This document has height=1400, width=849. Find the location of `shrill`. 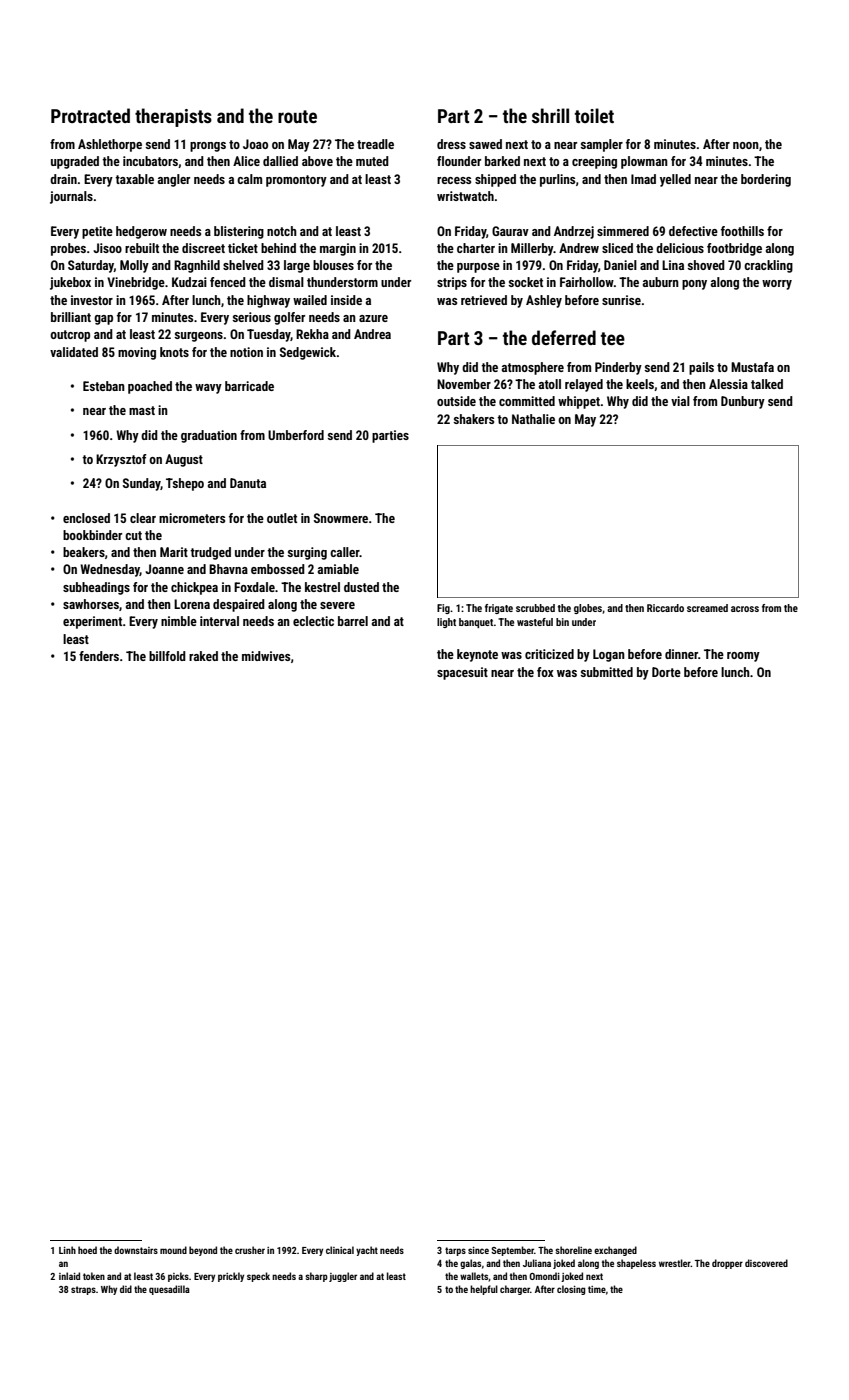

shrill is located at coordinates (550, 115).
